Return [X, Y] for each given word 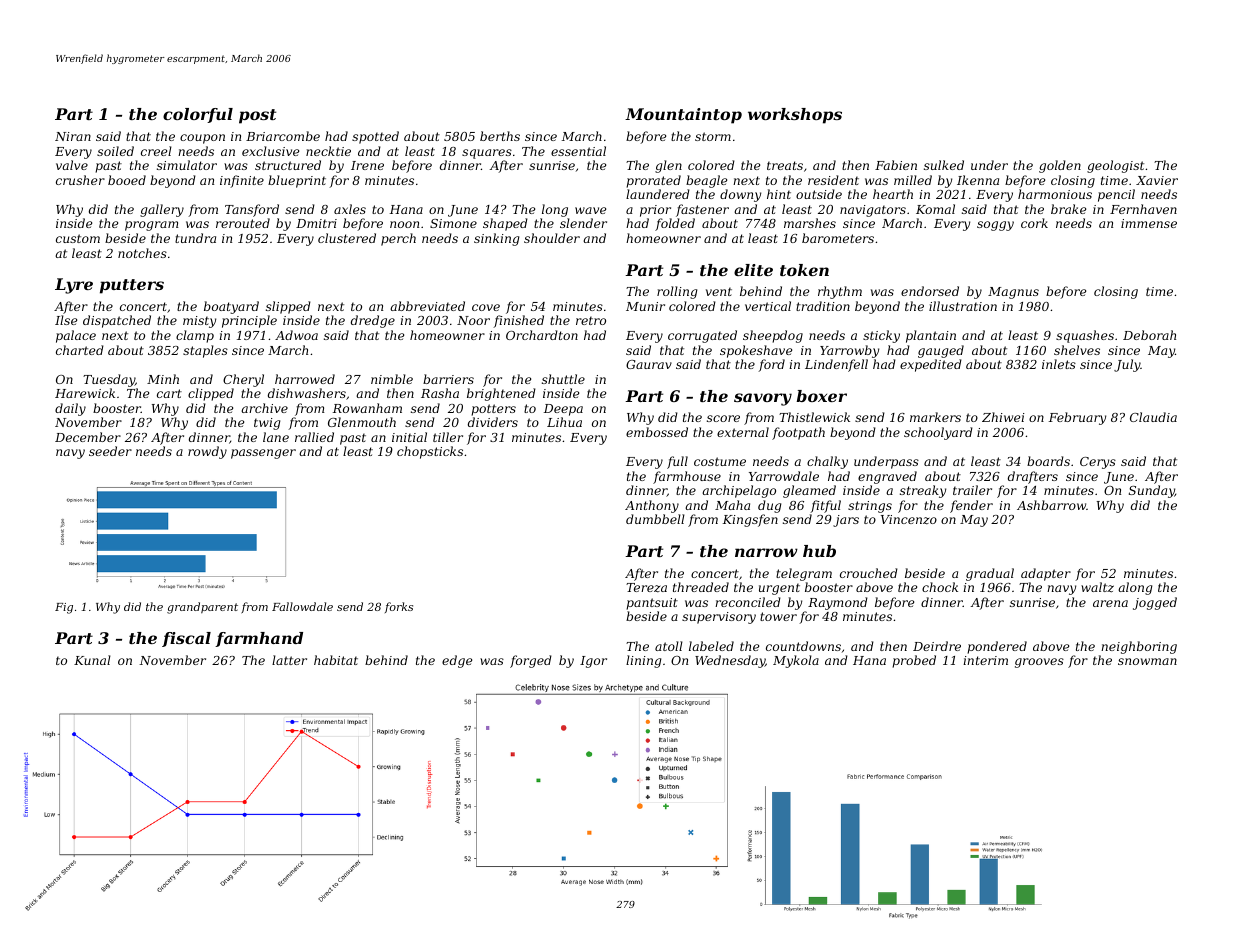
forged [531, 661]
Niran [73, 136]
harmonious [1055, 194]
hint [779, 194]
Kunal [92, 660]
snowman [1147, 661]
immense [1149, 223]
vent [719, 291]
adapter [1046, 574]
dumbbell [655, 519]
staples [205, 351]
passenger [263, 454]
